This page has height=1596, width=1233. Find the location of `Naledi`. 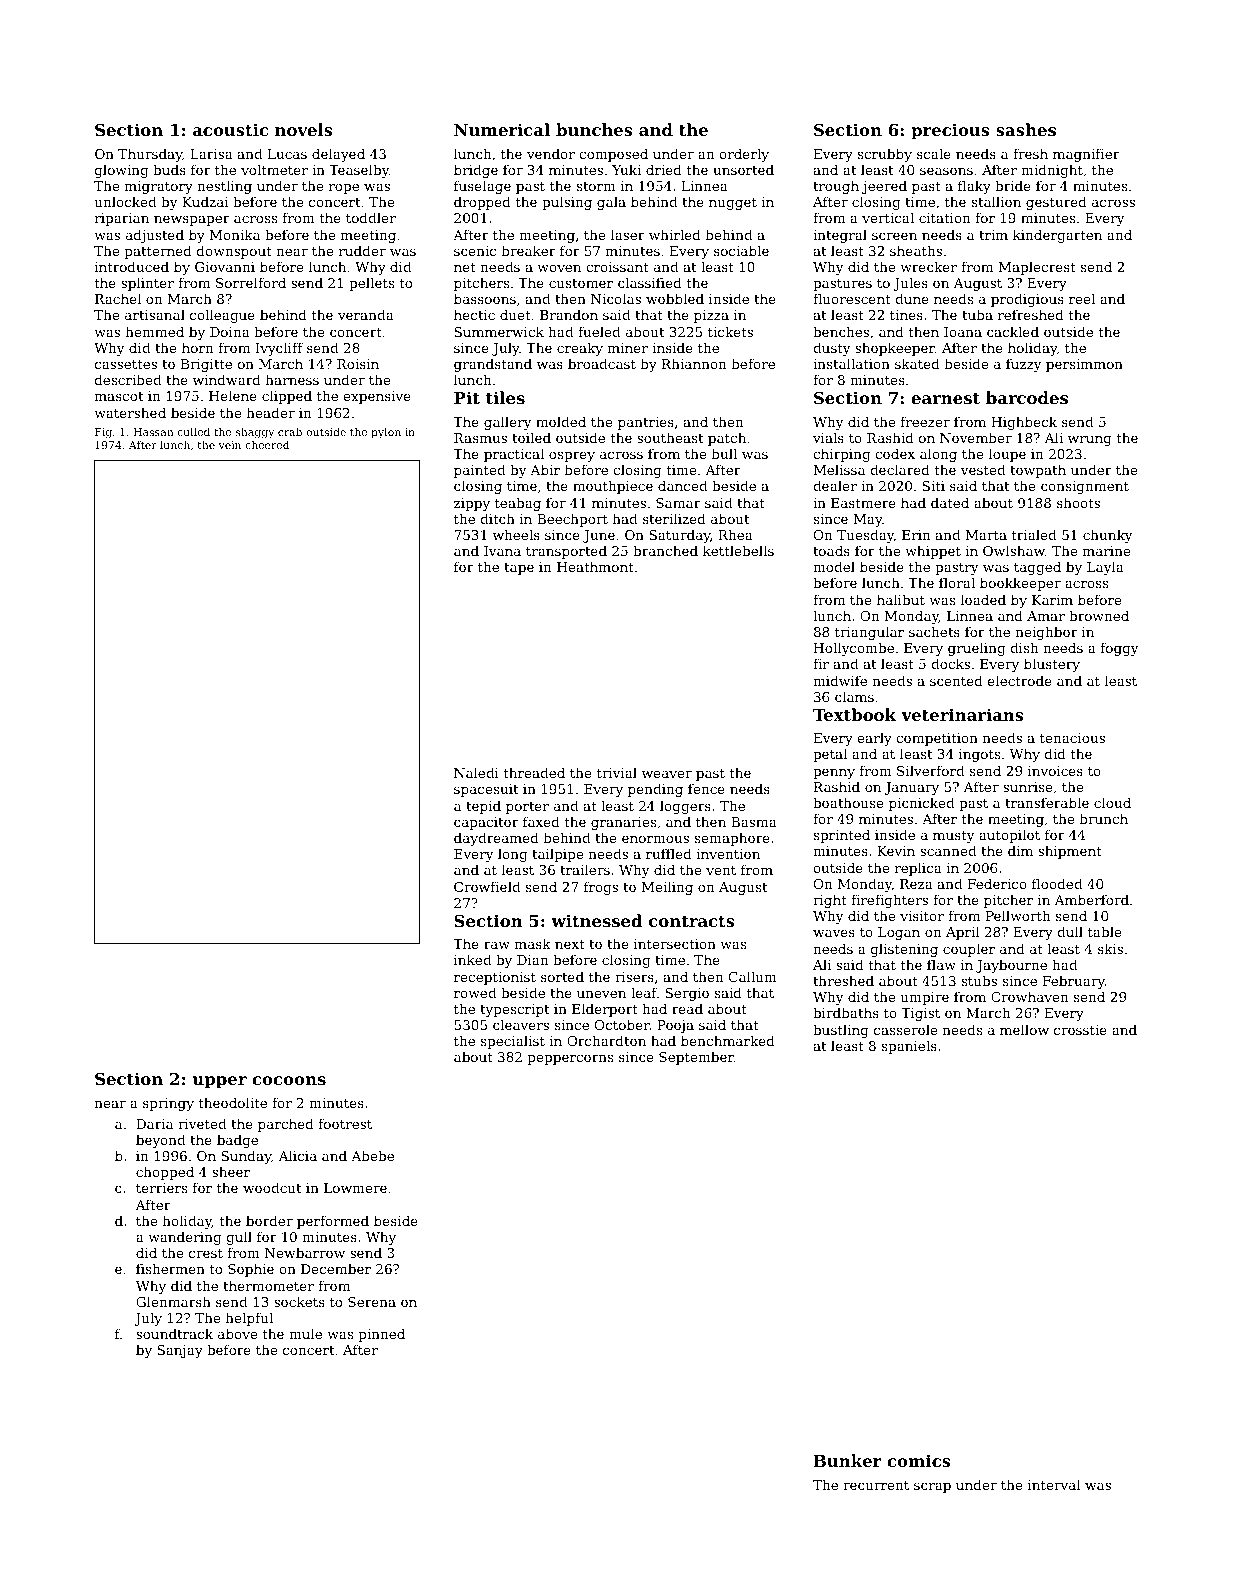

Naledi is located at coordinates (476, 772).
